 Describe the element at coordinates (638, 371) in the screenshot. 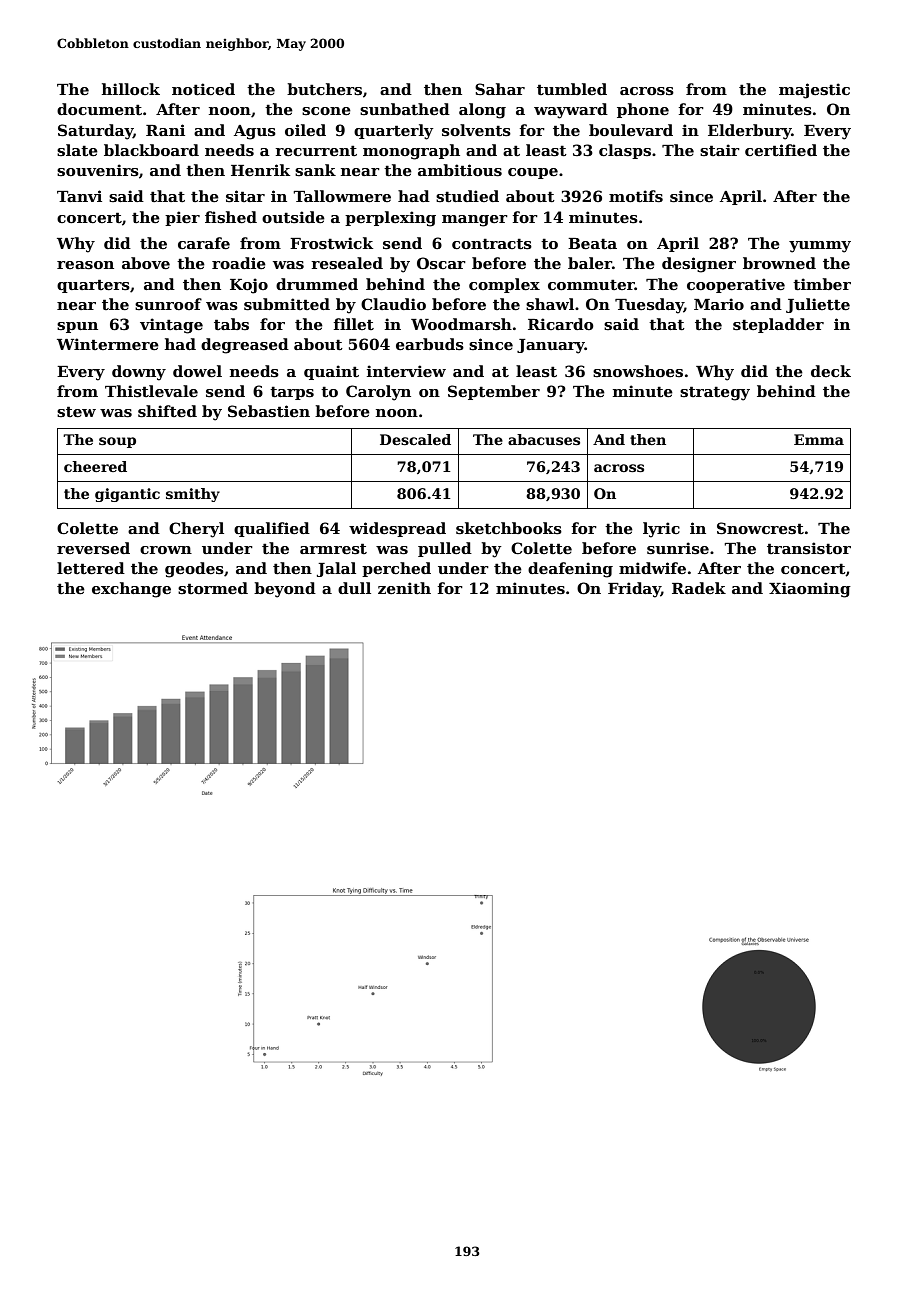

I see `snowshoes` at that location.
